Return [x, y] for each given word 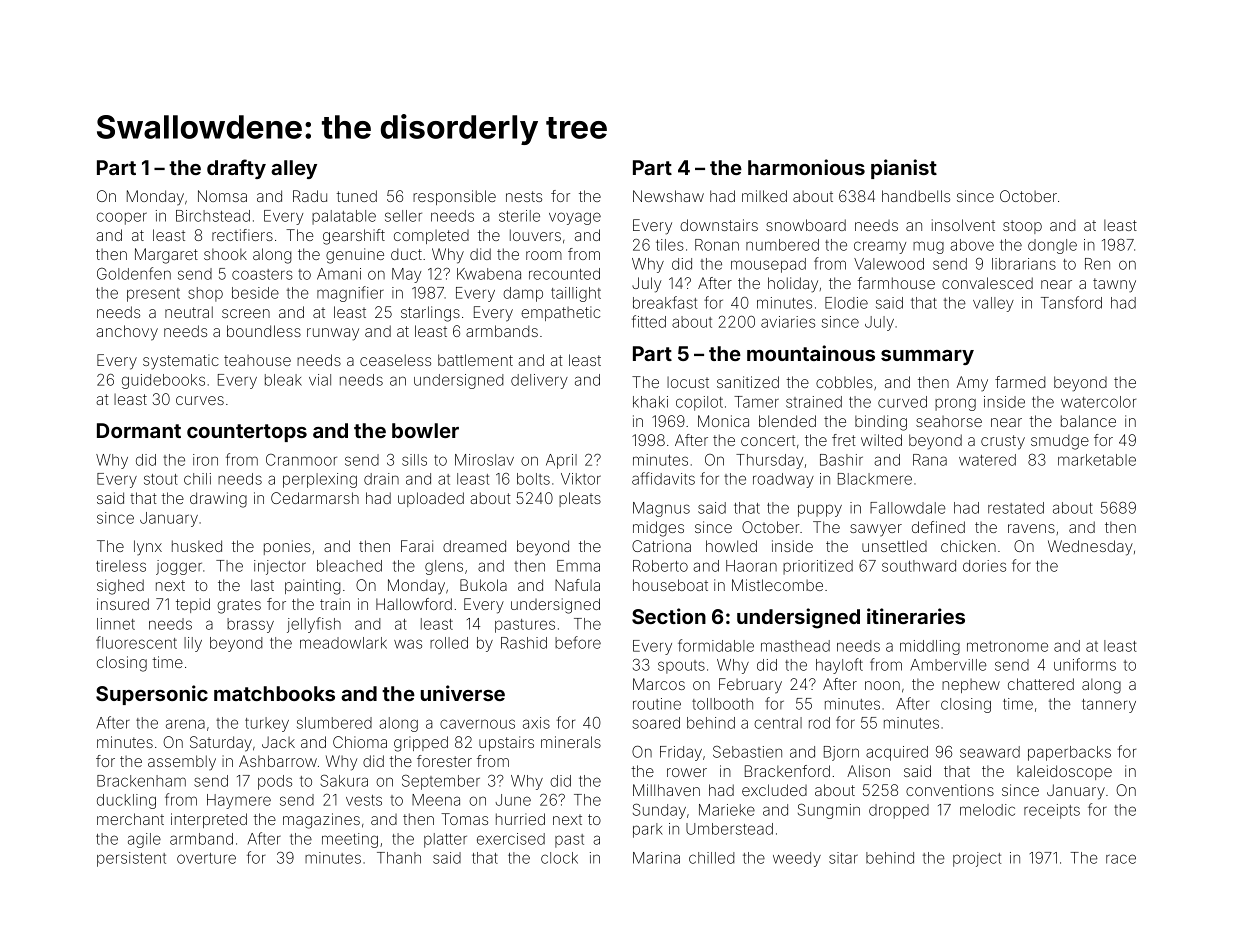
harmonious [806, 167]
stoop [1022, 227]
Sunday [659, 811]
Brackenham [141, 781]
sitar [843, 858]
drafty [236, 169]
